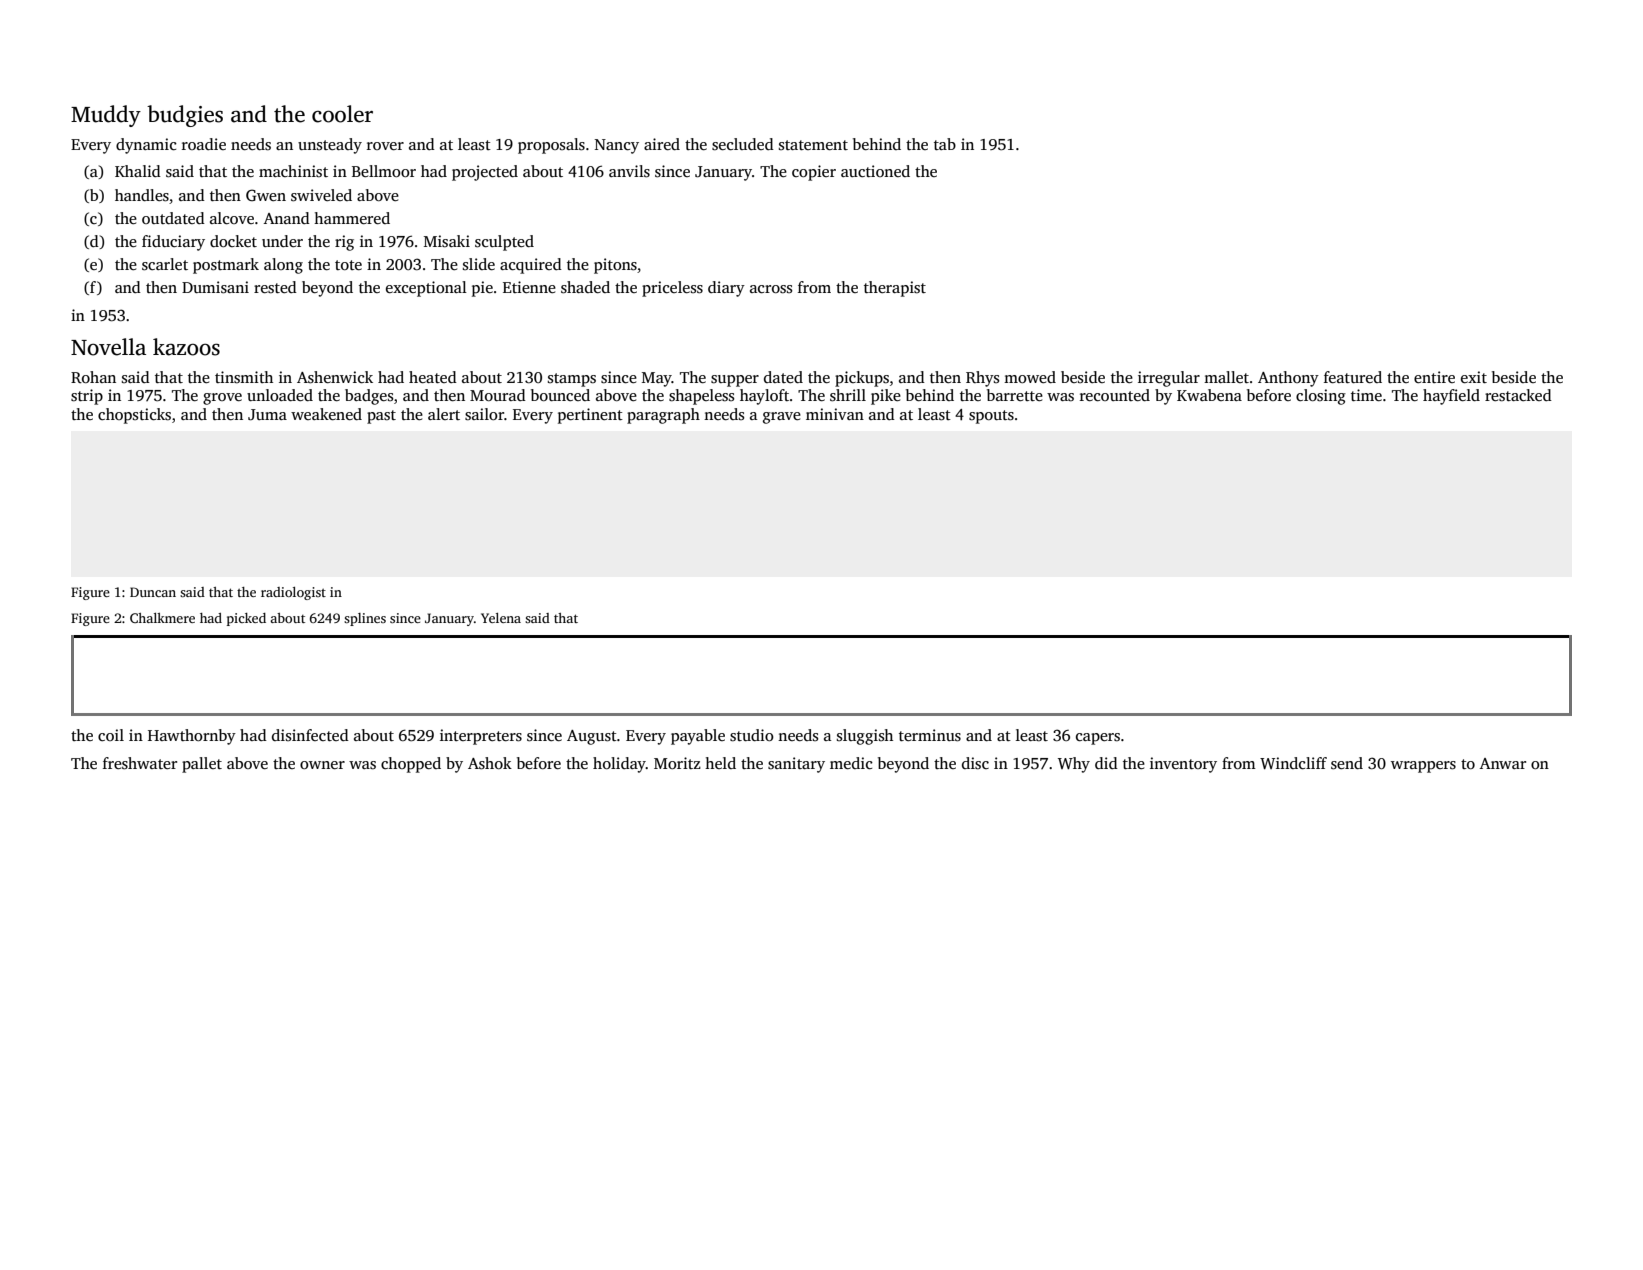 This page has height=1270, width=1643. I want to click on tab, so click(945, 144).
